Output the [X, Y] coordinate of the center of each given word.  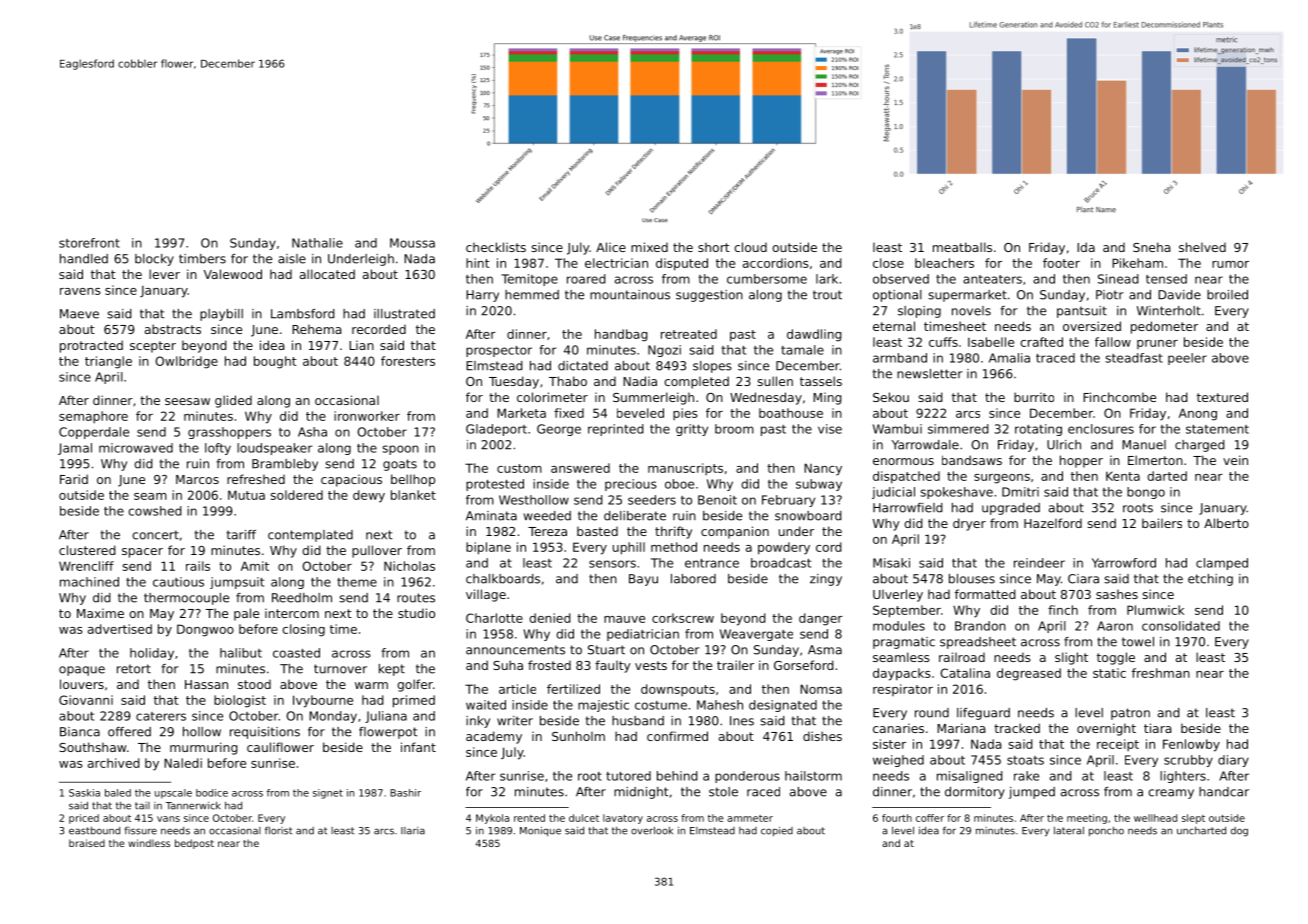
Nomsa [821, 689]
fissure [140, 830]
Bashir [405, 793]
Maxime [100, 613]
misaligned [970, 777]
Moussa [412, 243]
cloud [750, 247]
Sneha [1151, 247]
